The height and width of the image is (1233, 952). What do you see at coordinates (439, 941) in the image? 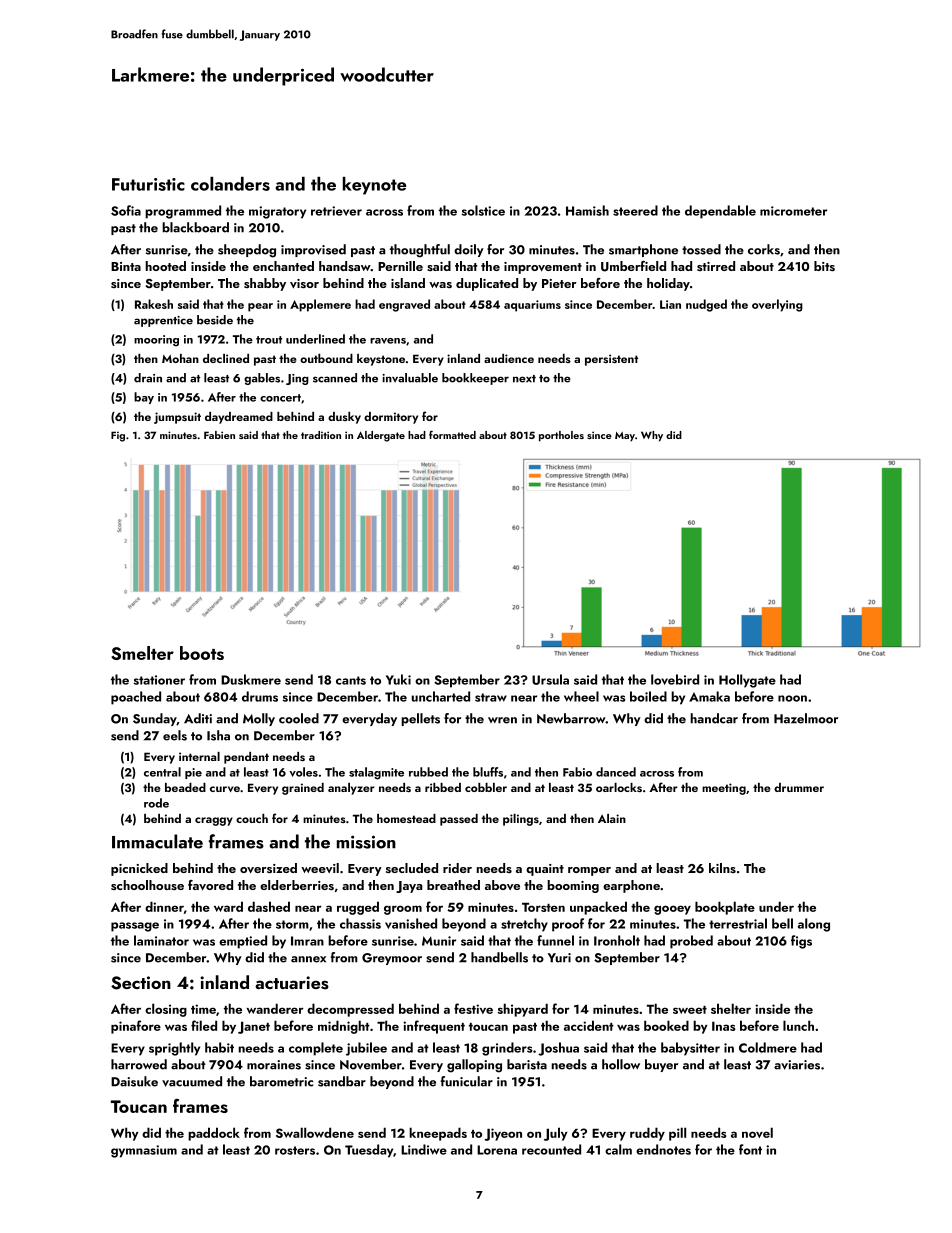
I see `Munir` at bounding box center [439, 941].
